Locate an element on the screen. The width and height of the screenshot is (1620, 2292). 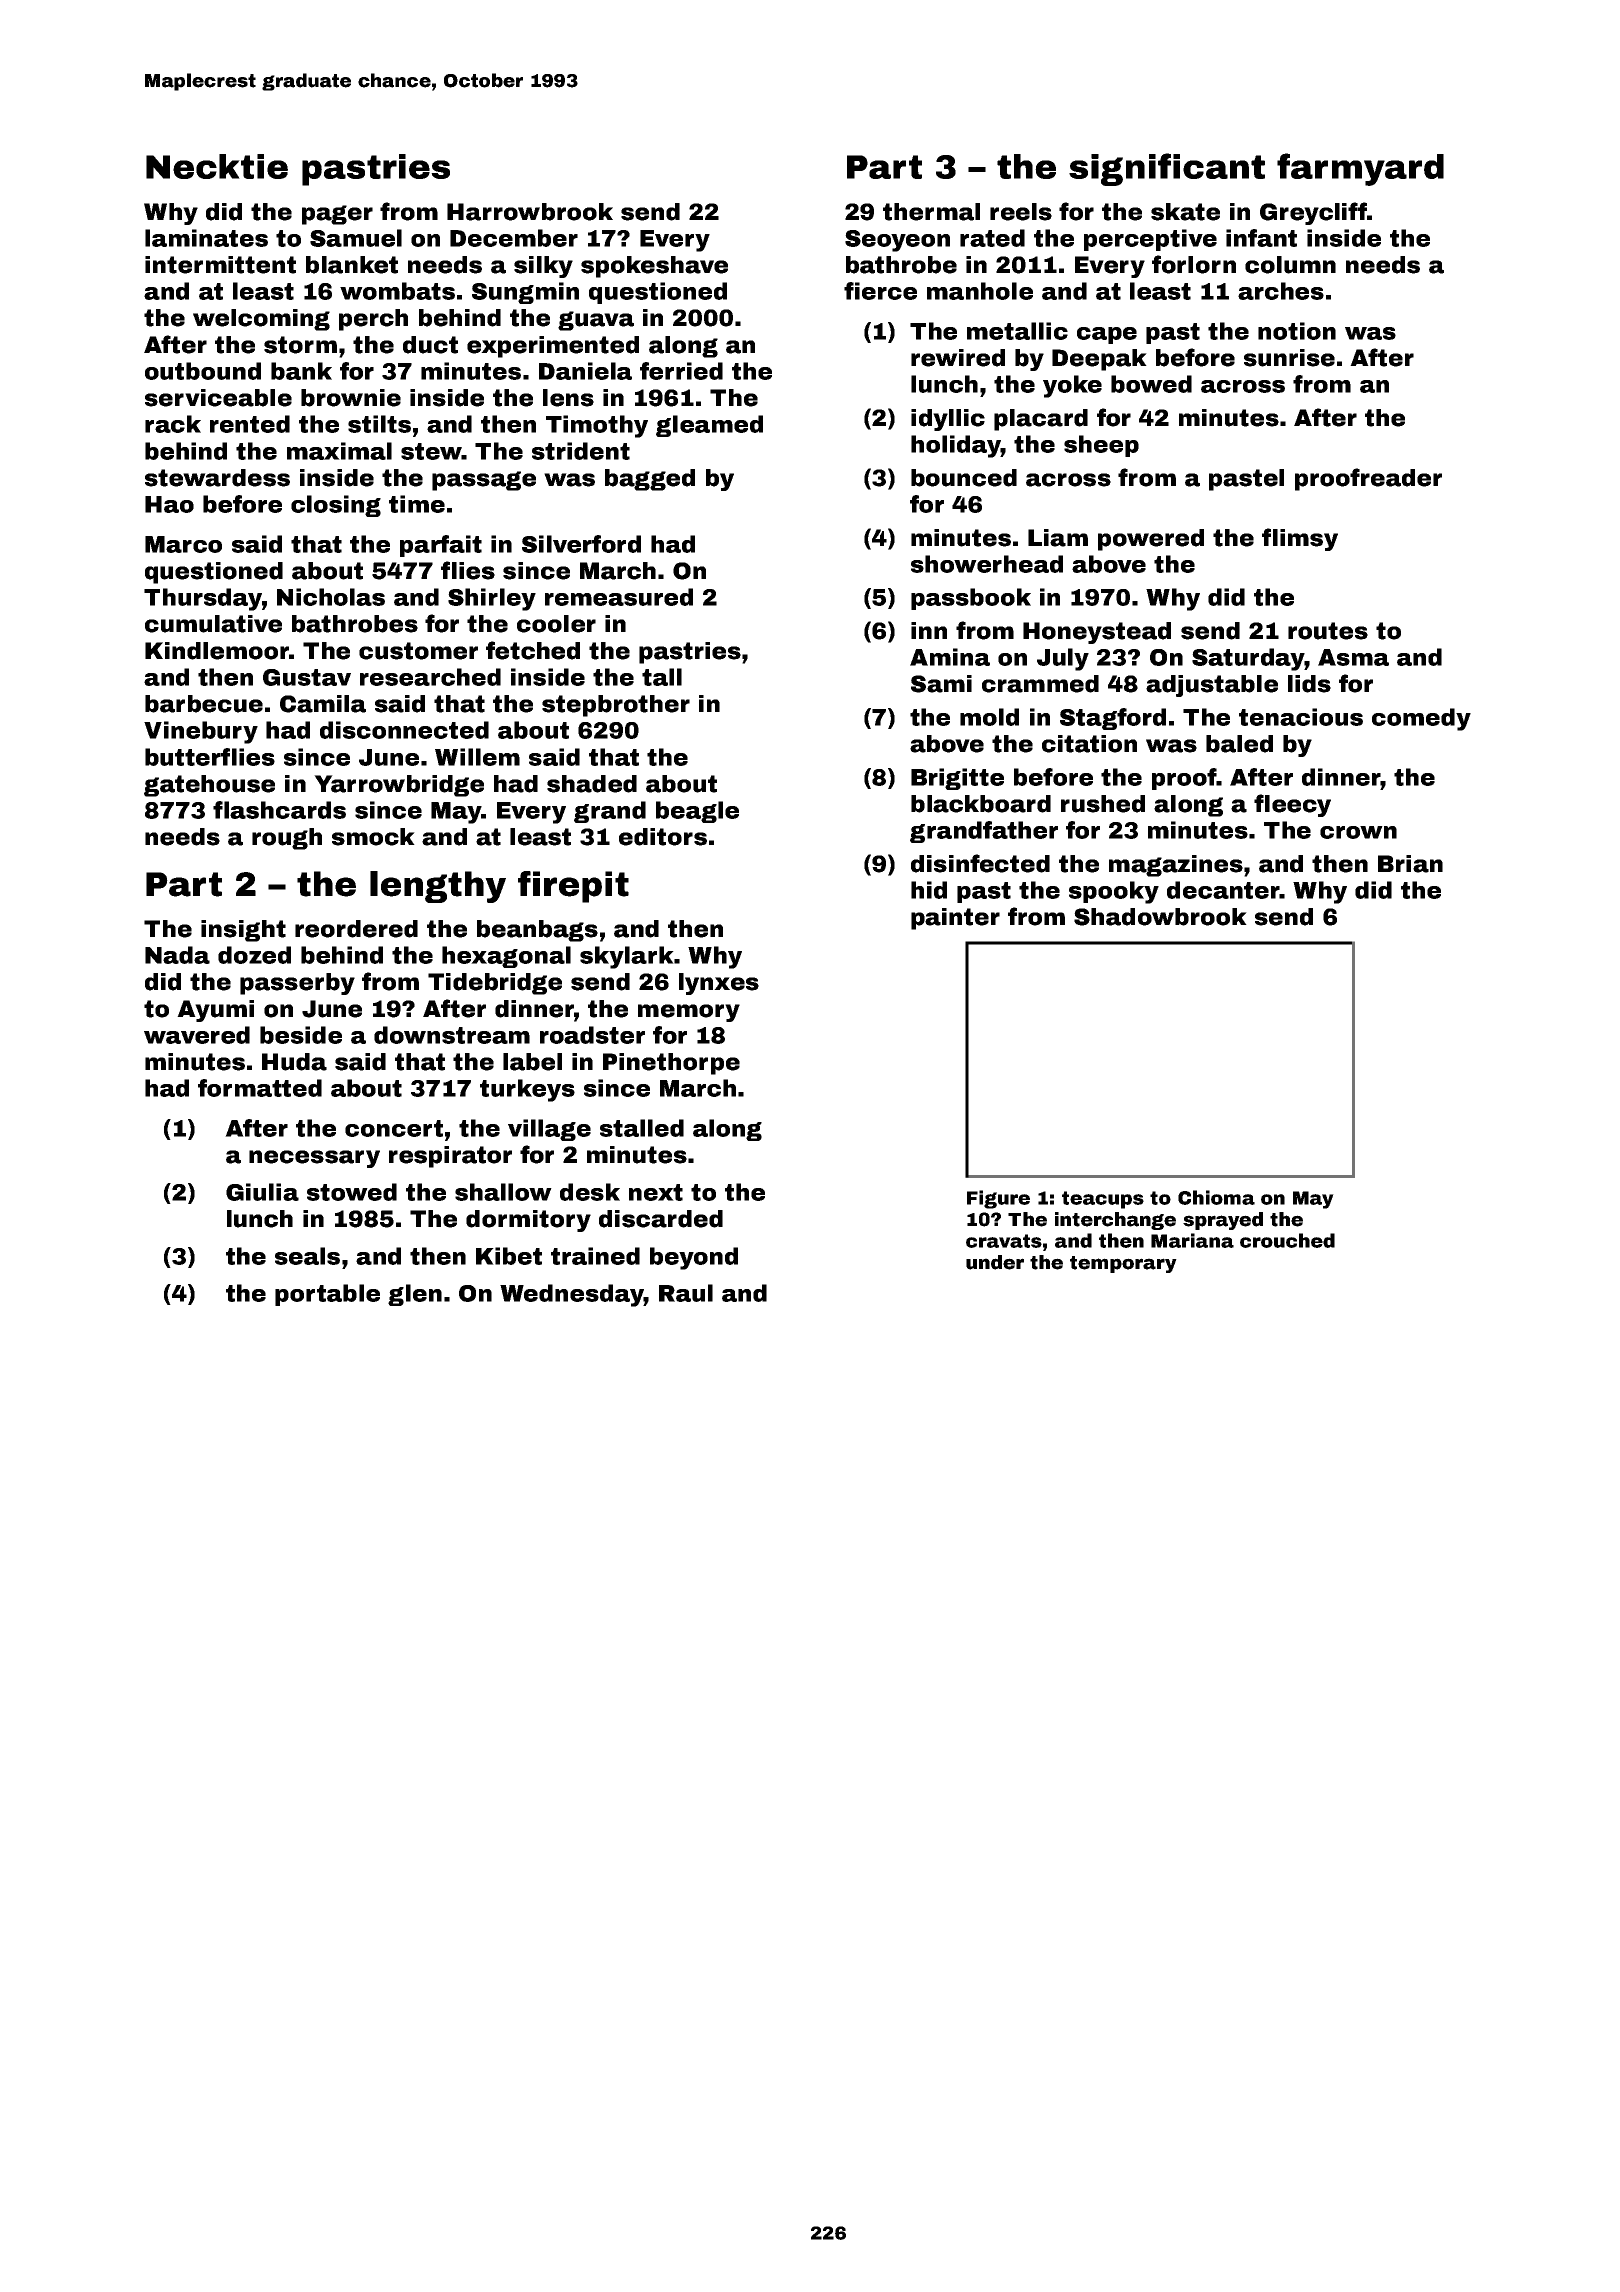
remeasured is located at coordinates (619, 597).
